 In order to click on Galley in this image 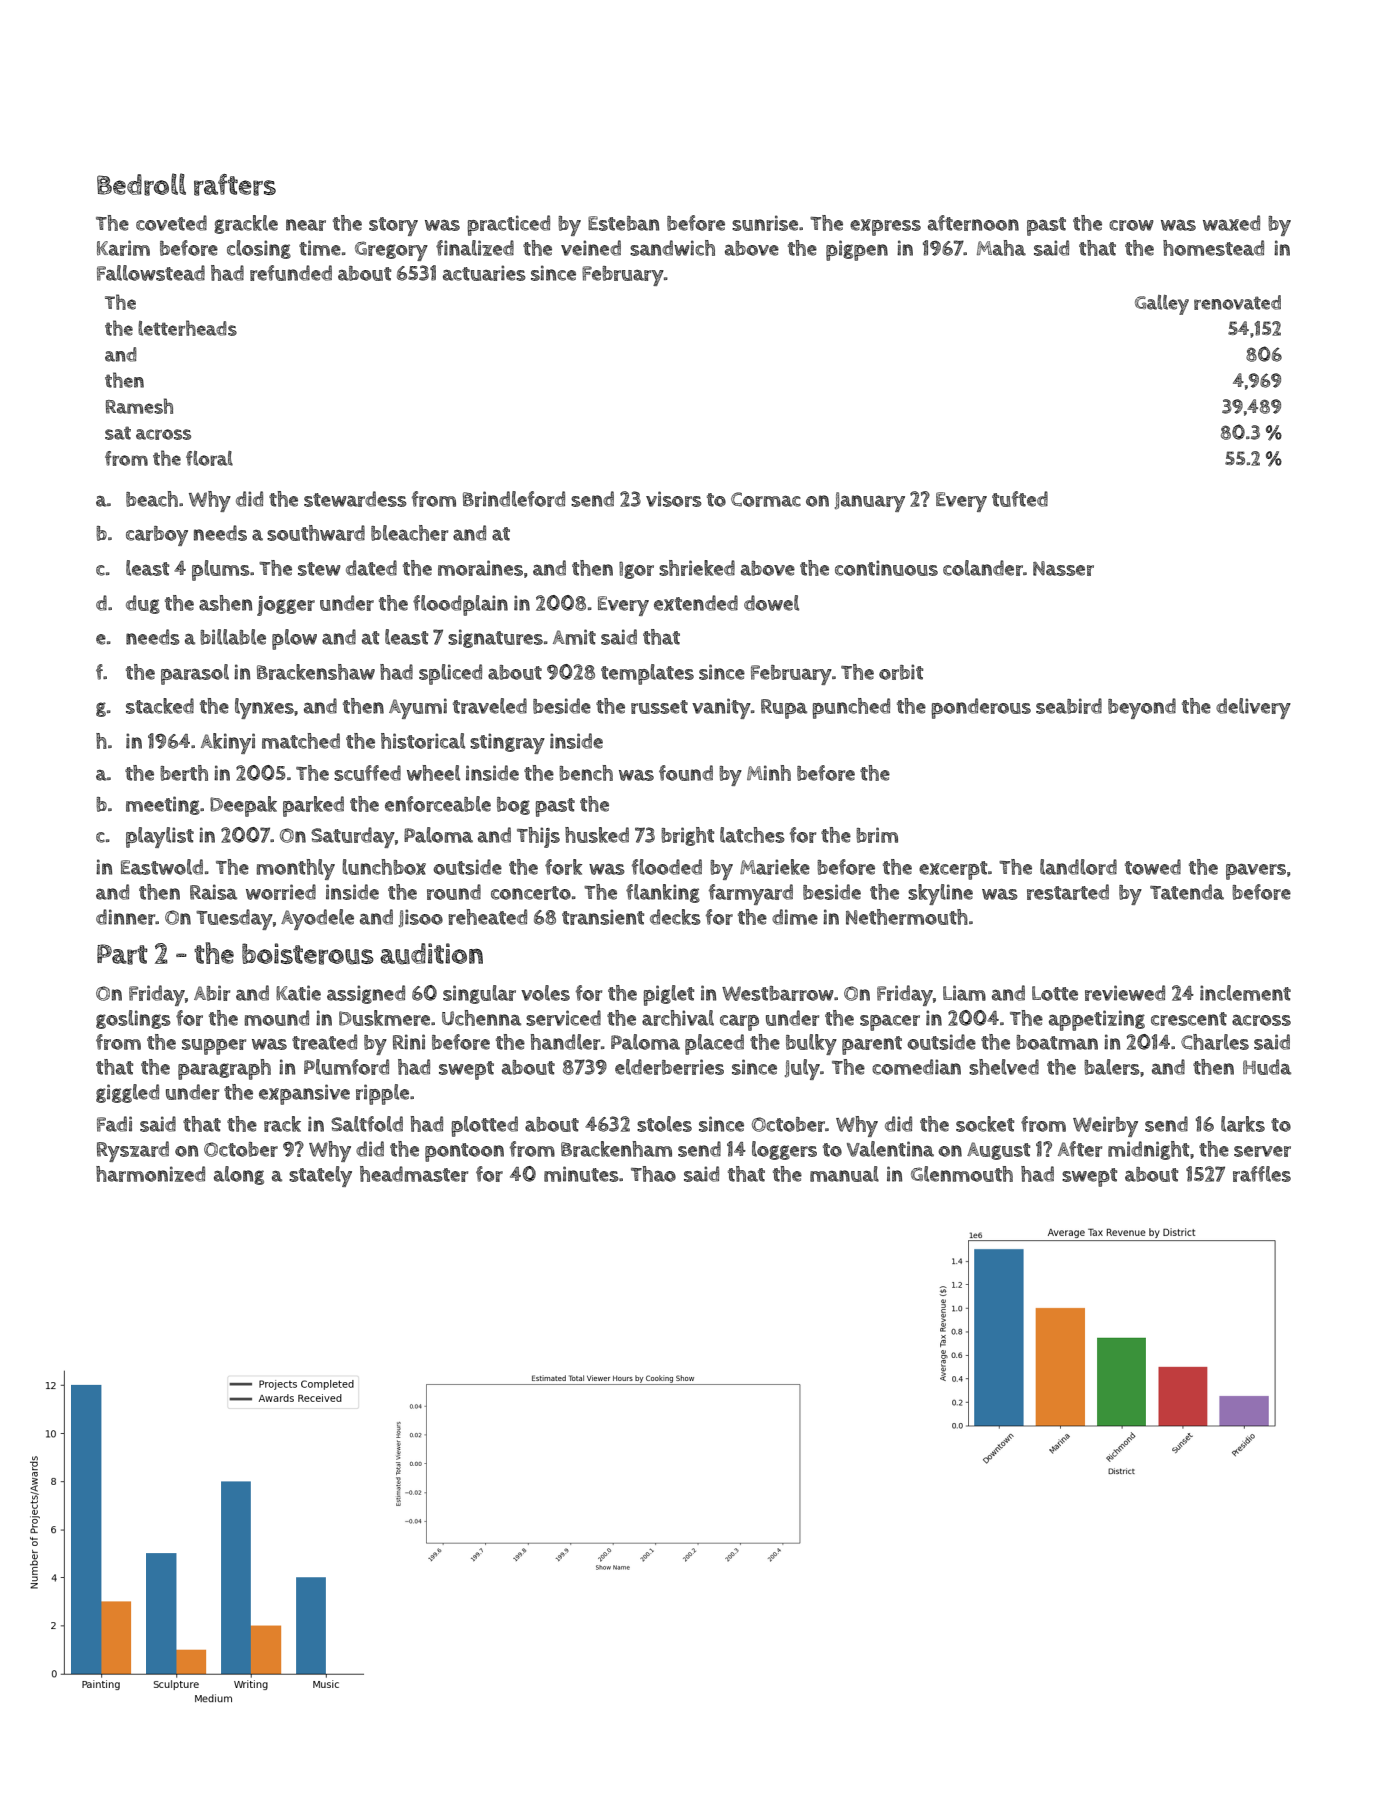, I will do `click(1162, 305)`.
